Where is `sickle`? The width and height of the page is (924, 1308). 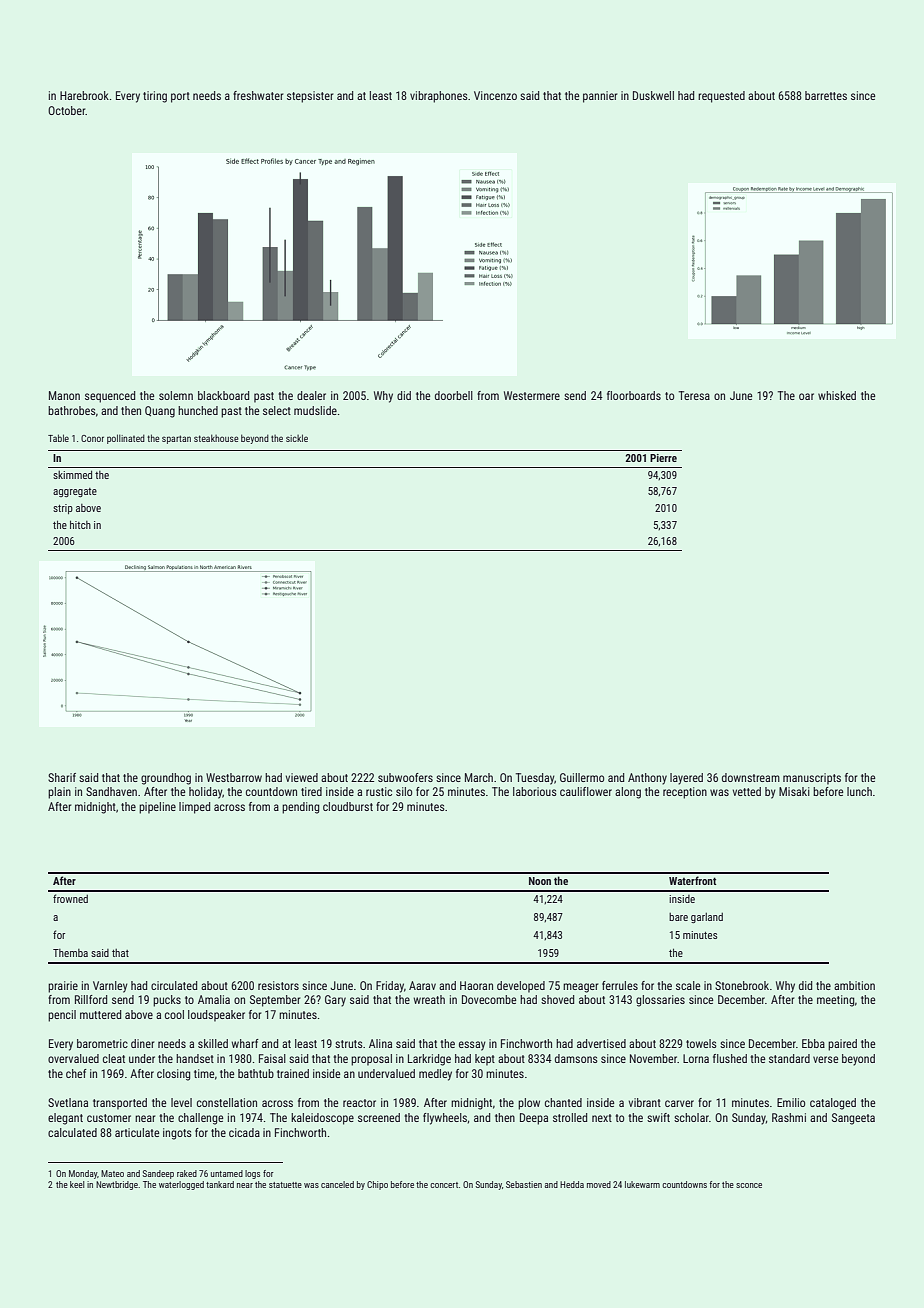
sickle is located at coordinates (297, 438).
